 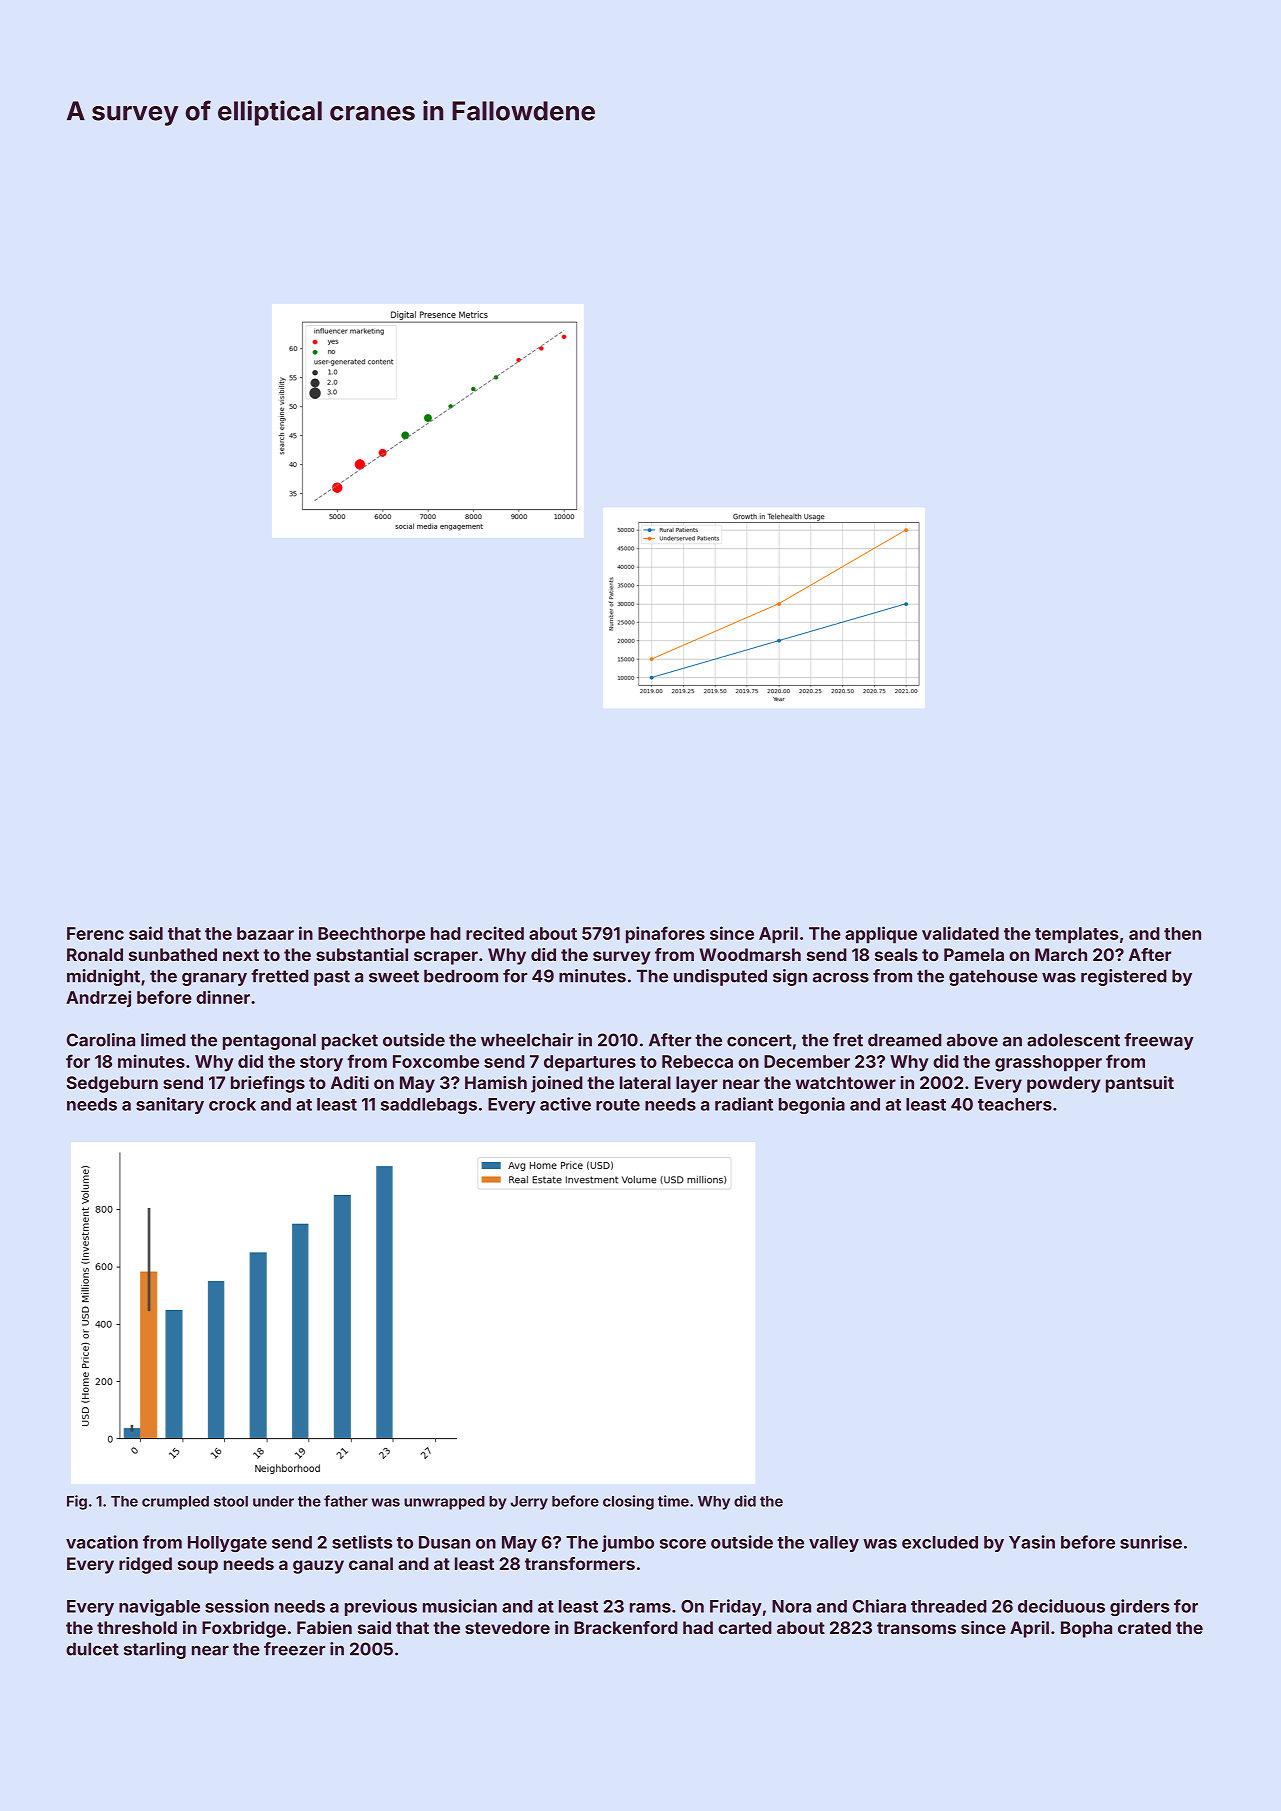 What do you see at coordinates (346, 1501) in the screenshot?
I see `father` at bounding box center [346, 1501].
